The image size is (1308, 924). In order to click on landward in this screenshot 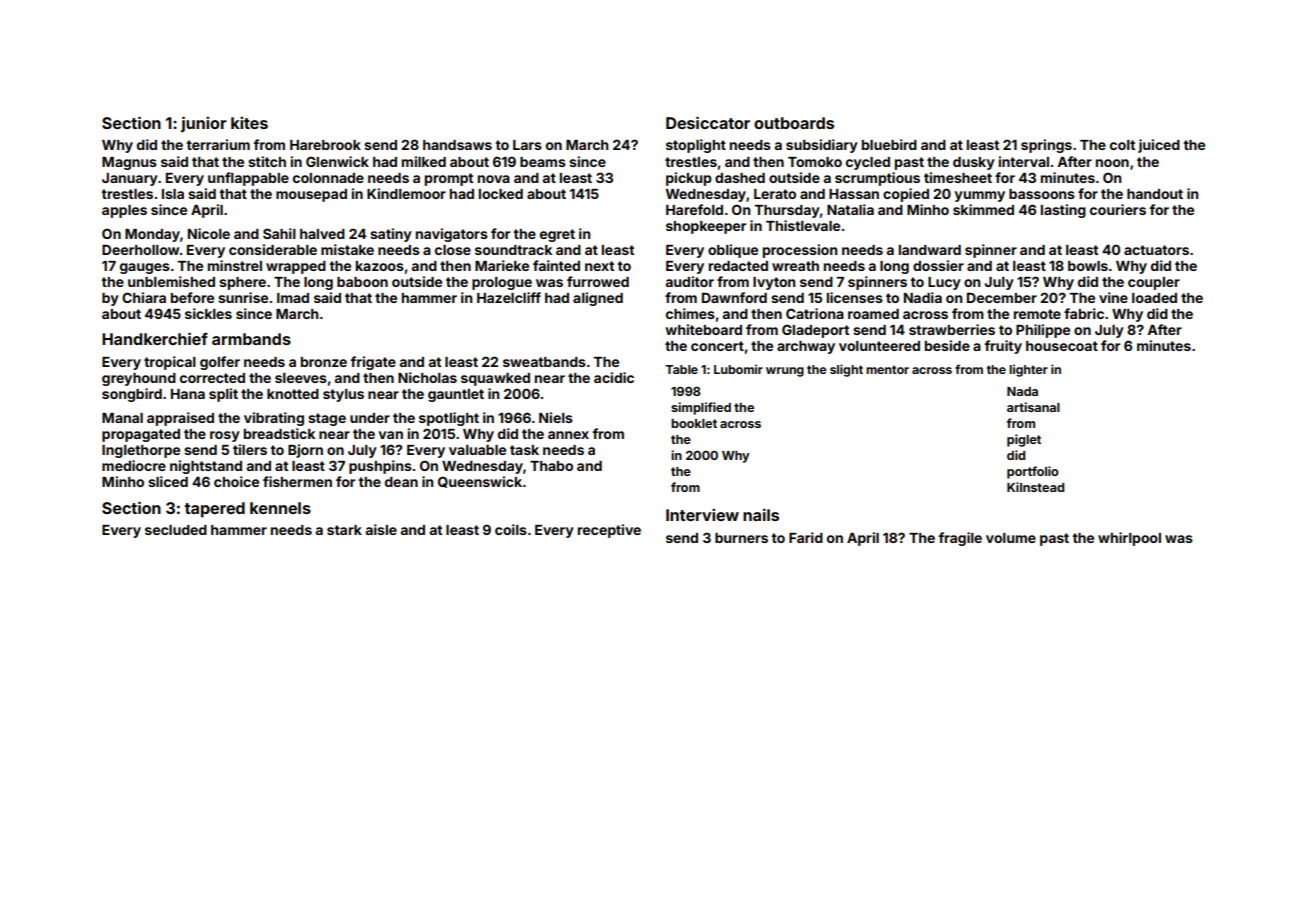, I will do `click(930, 250)`.
